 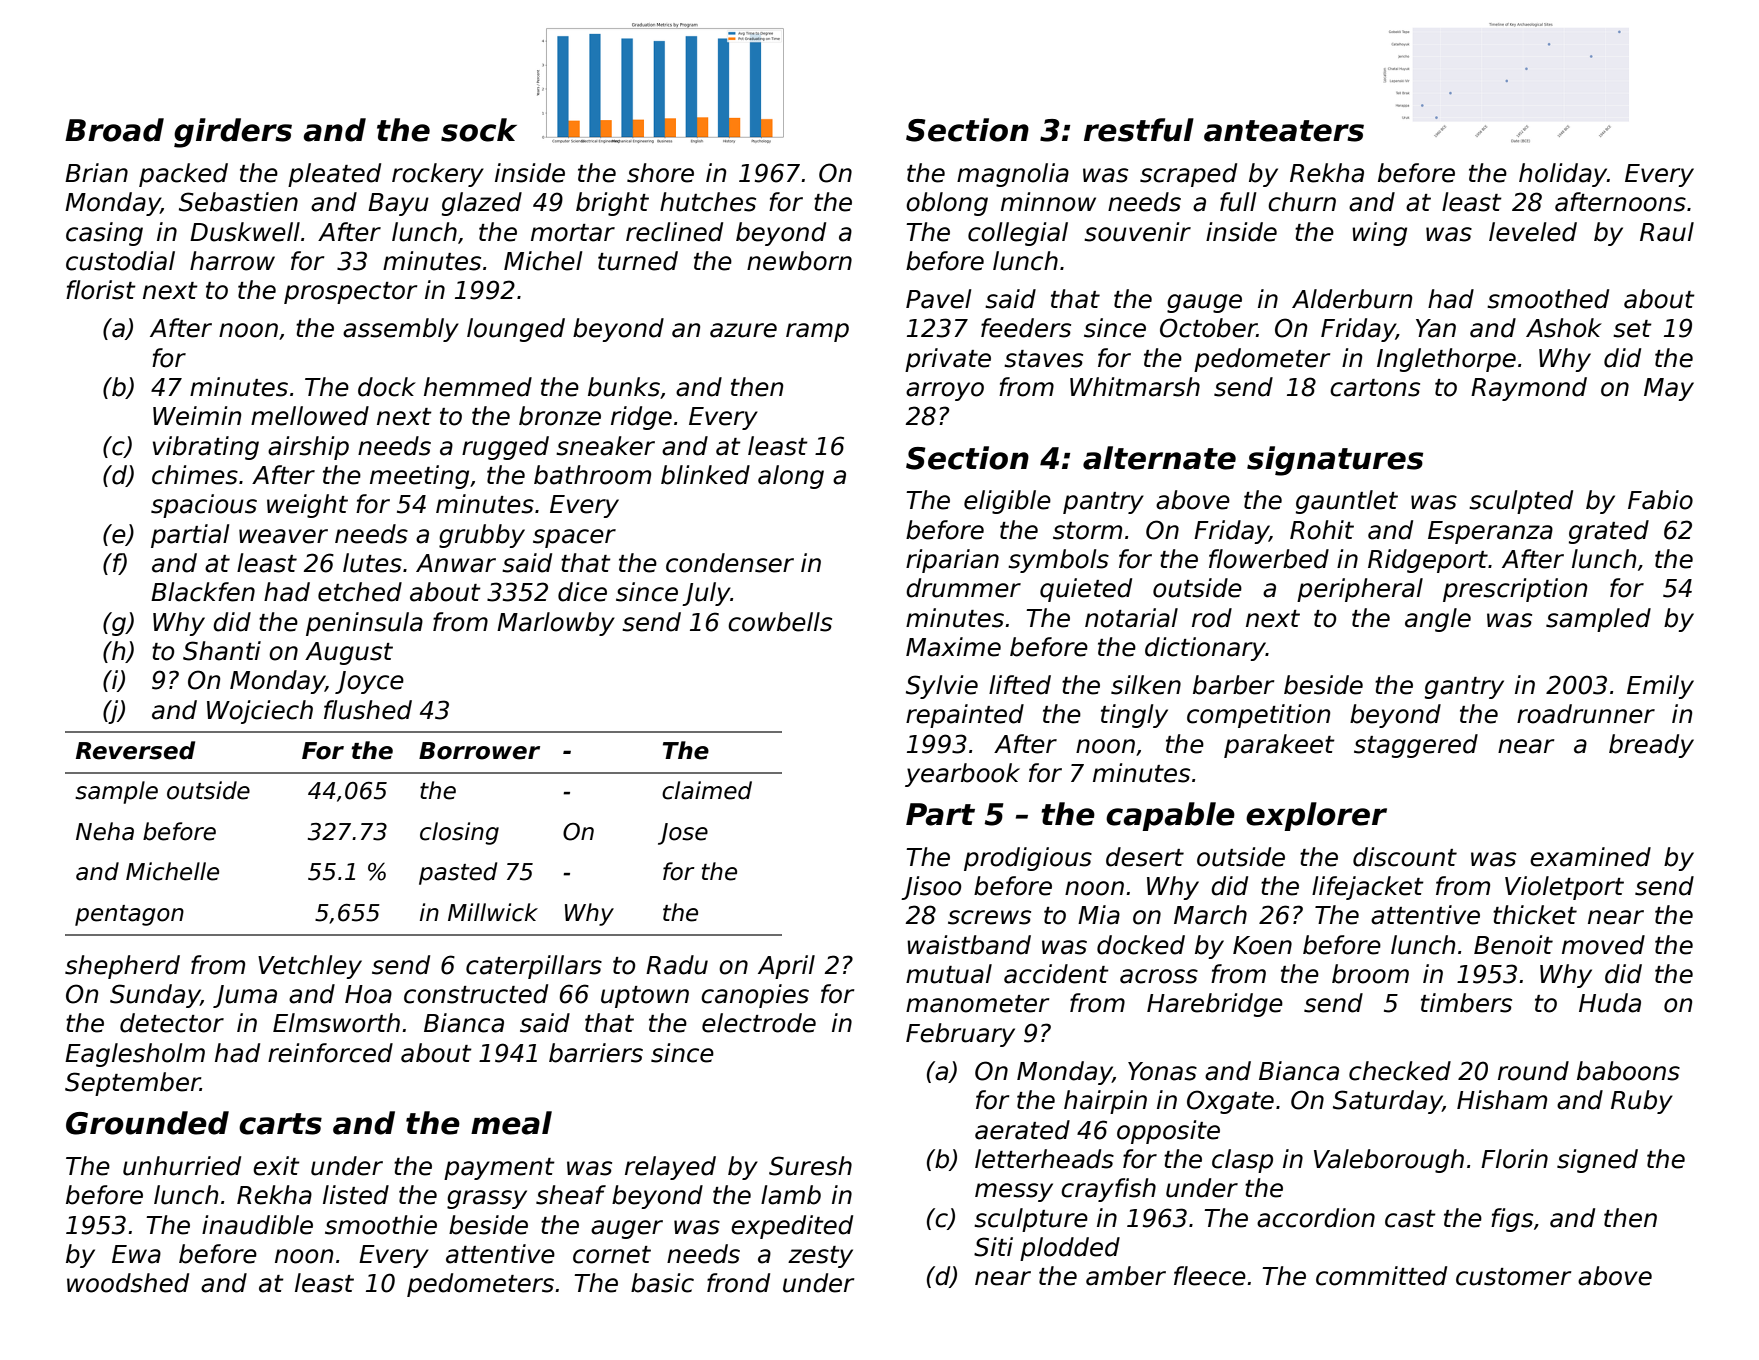 What do you see at coordinates (947, 204) in the document?
I see `oblong` at bounding box center [947, 204].
